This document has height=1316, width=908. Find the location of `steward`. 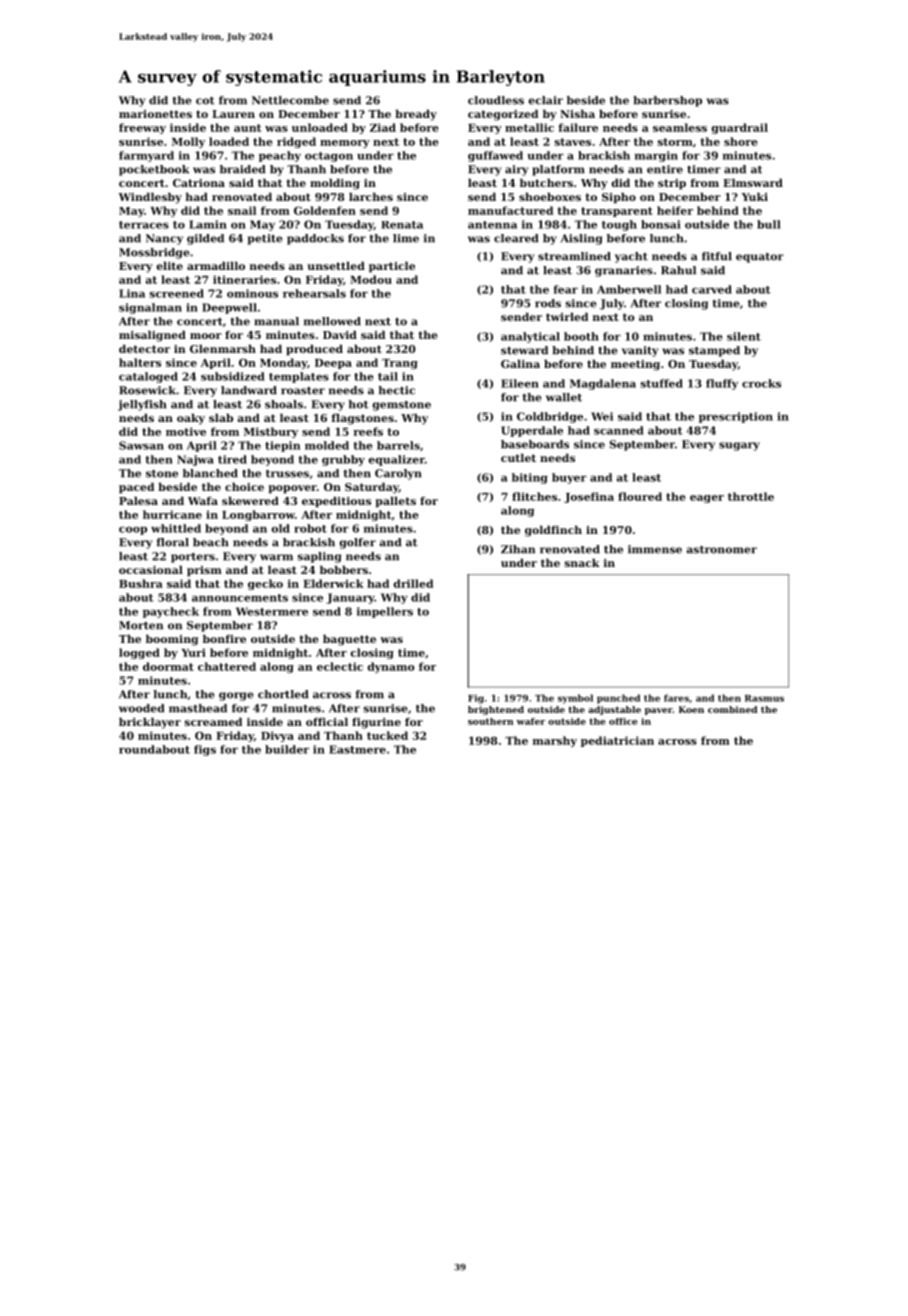

steward is located at coordinates (524, 350).
